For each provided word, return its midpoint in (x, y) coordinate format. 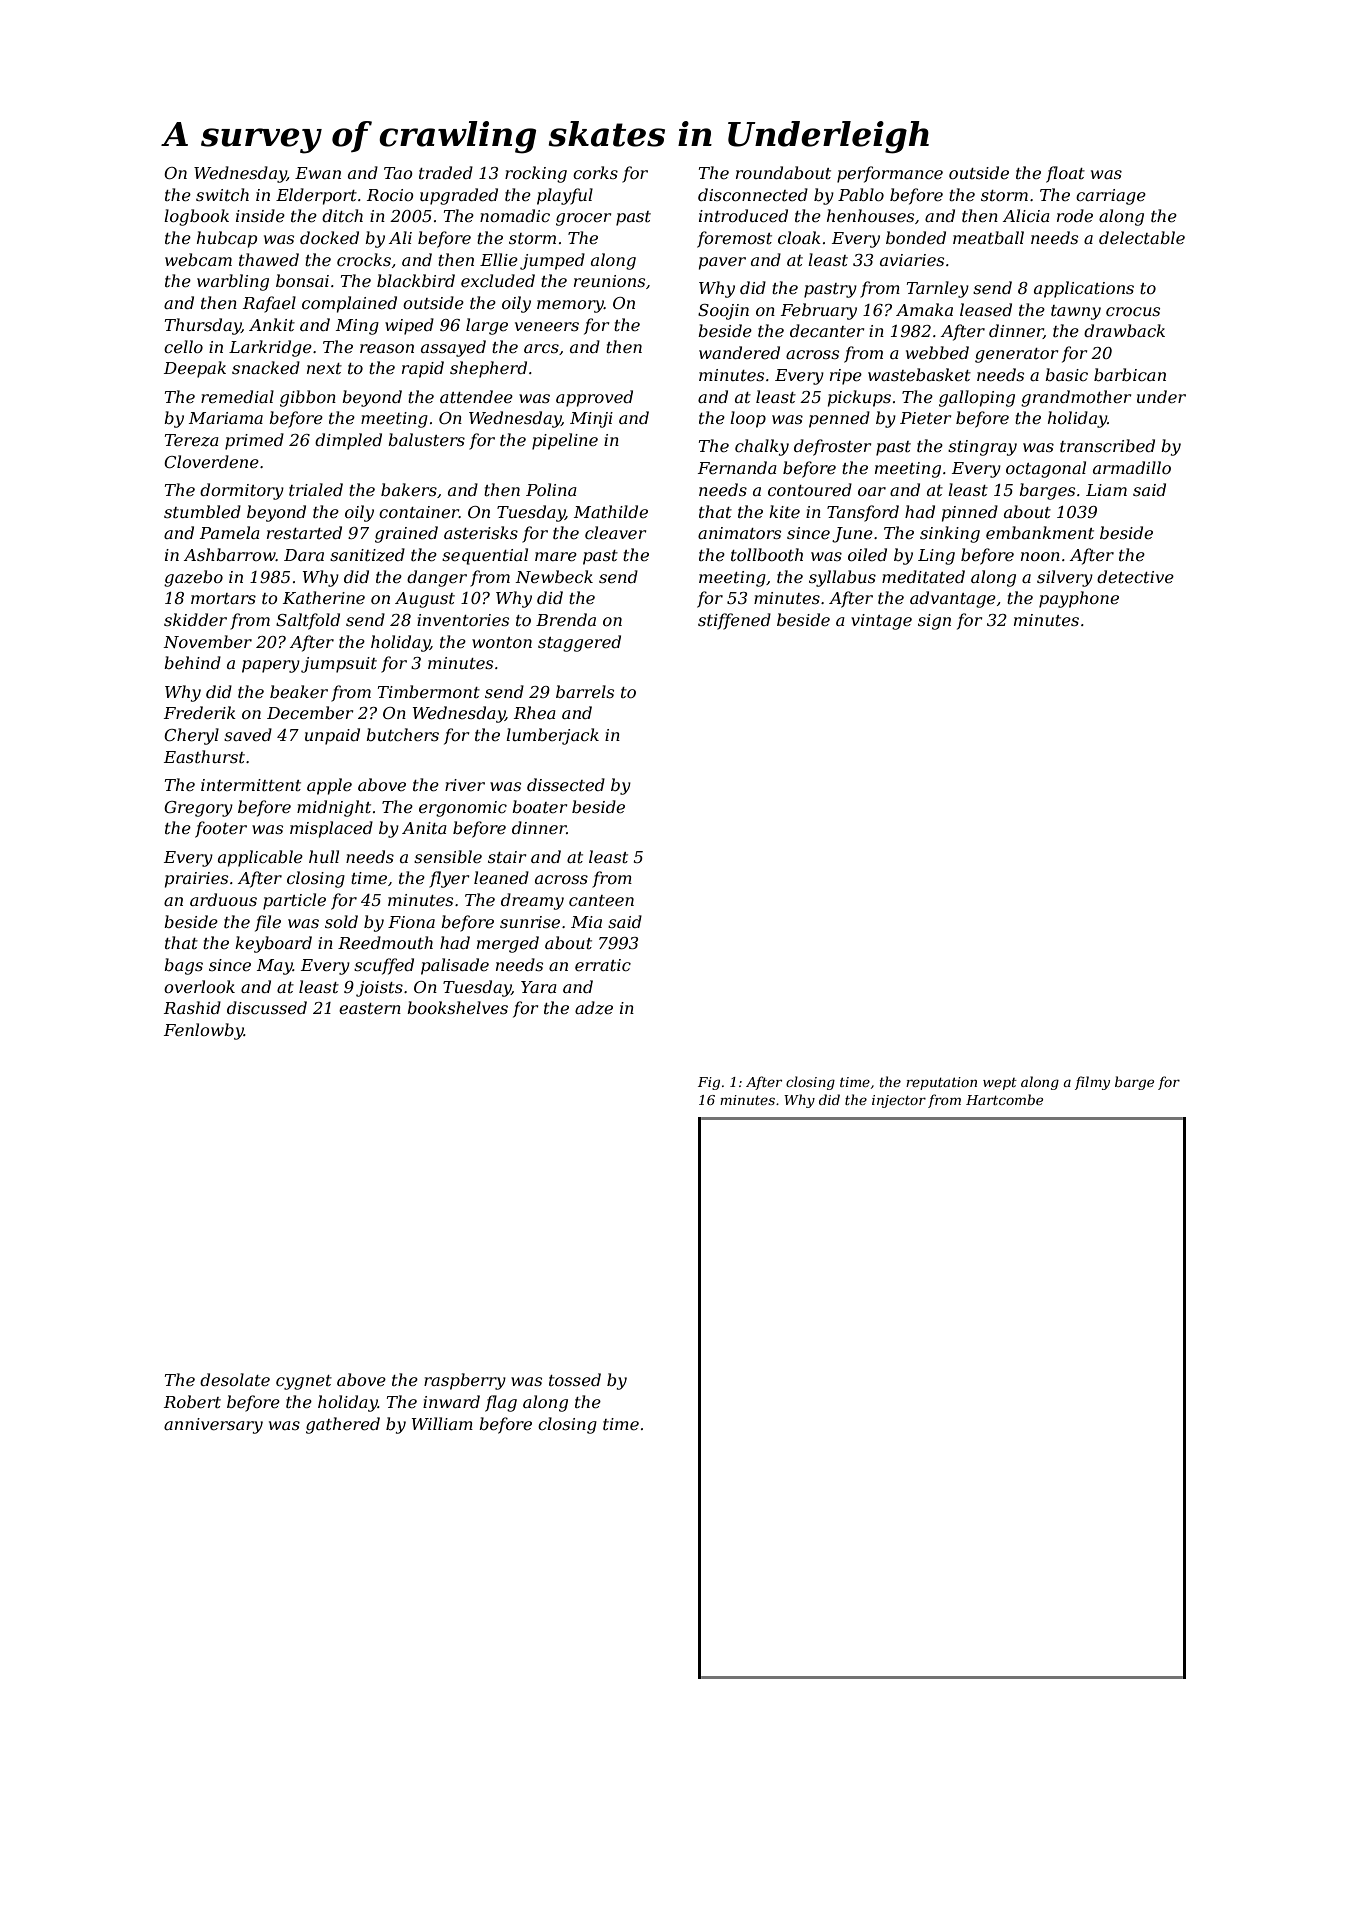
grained (406, 534)
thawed (269, 259)
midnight (334, 808)
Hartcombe (1004, 1099)
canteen (601, 900)
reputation (941, 1083)
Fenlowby (204, 1031)
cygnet (304, 1382)
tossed (575, 1379)
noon (1040, 556)
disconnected (753, 194)
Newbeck (554, 576)
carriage (1111, 197)
